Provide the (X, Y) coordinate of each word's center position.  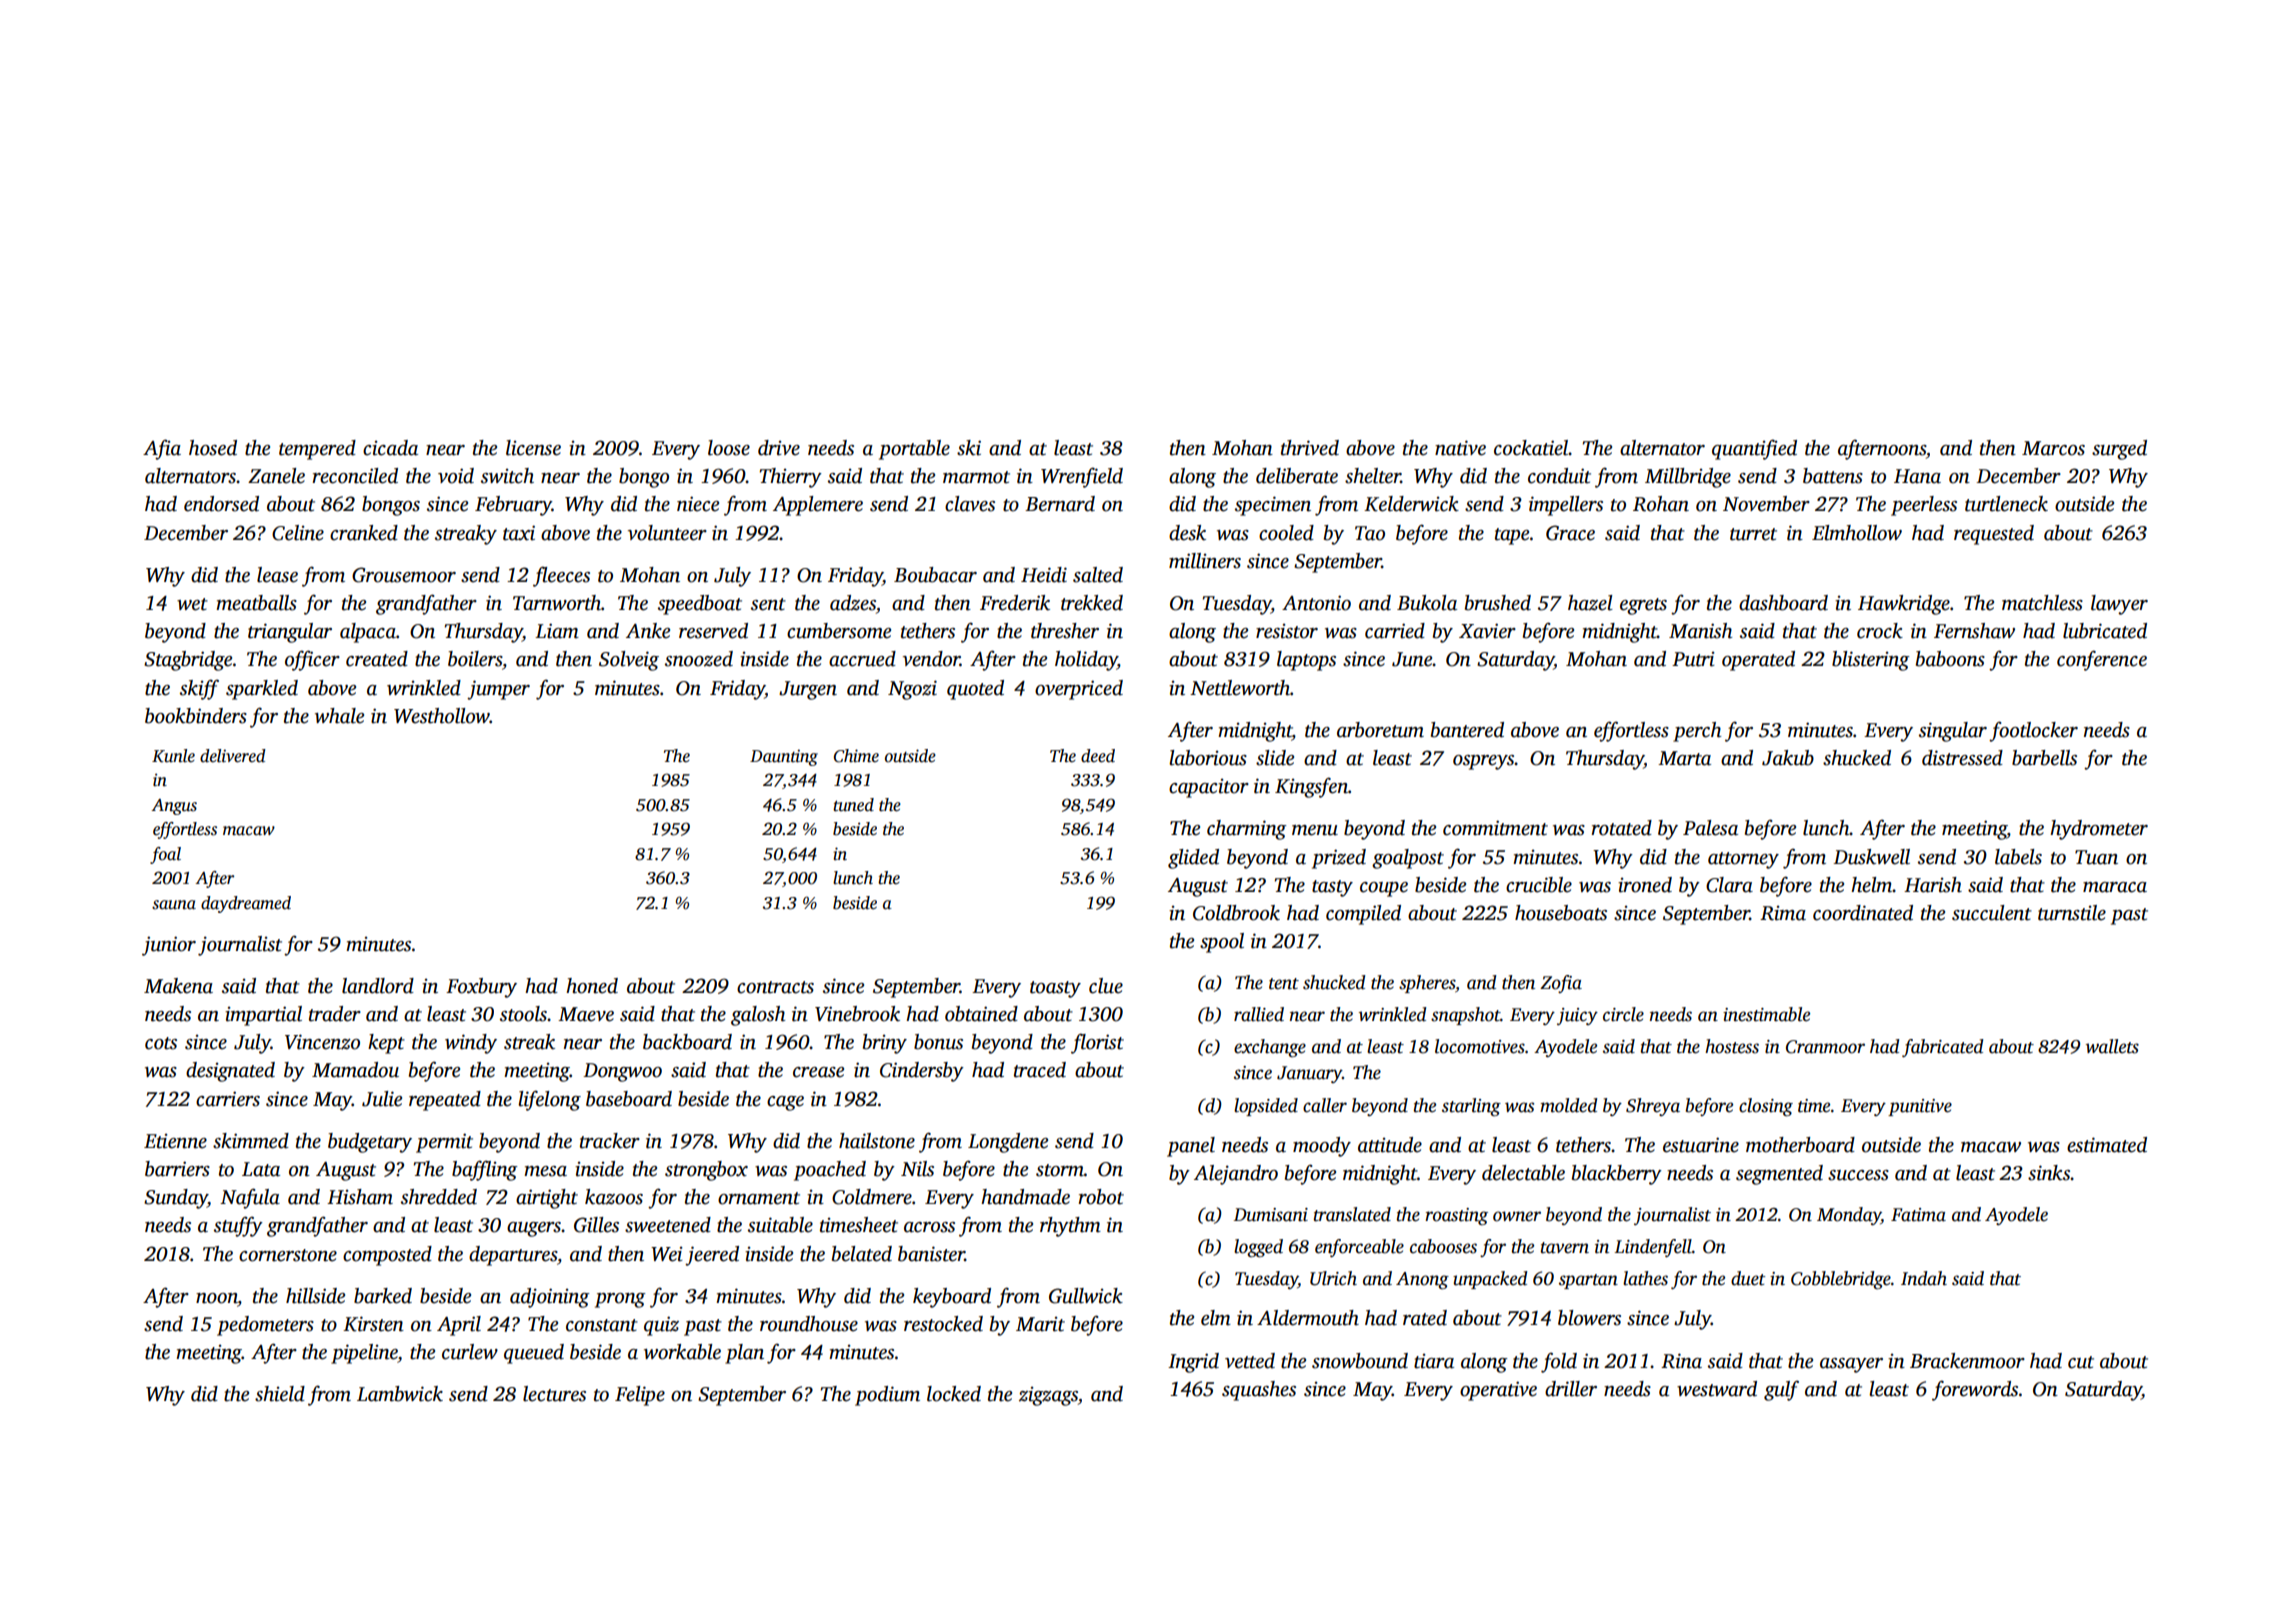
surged (2119, 450)
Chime (856, 756)
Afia (162, 449)
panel (1191, 1147)
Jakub (1788, 758)
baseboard (629, 1099)
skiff (199, 689)
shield (280, 1394)
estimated (2107, 1145)
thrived (1310, 448)
